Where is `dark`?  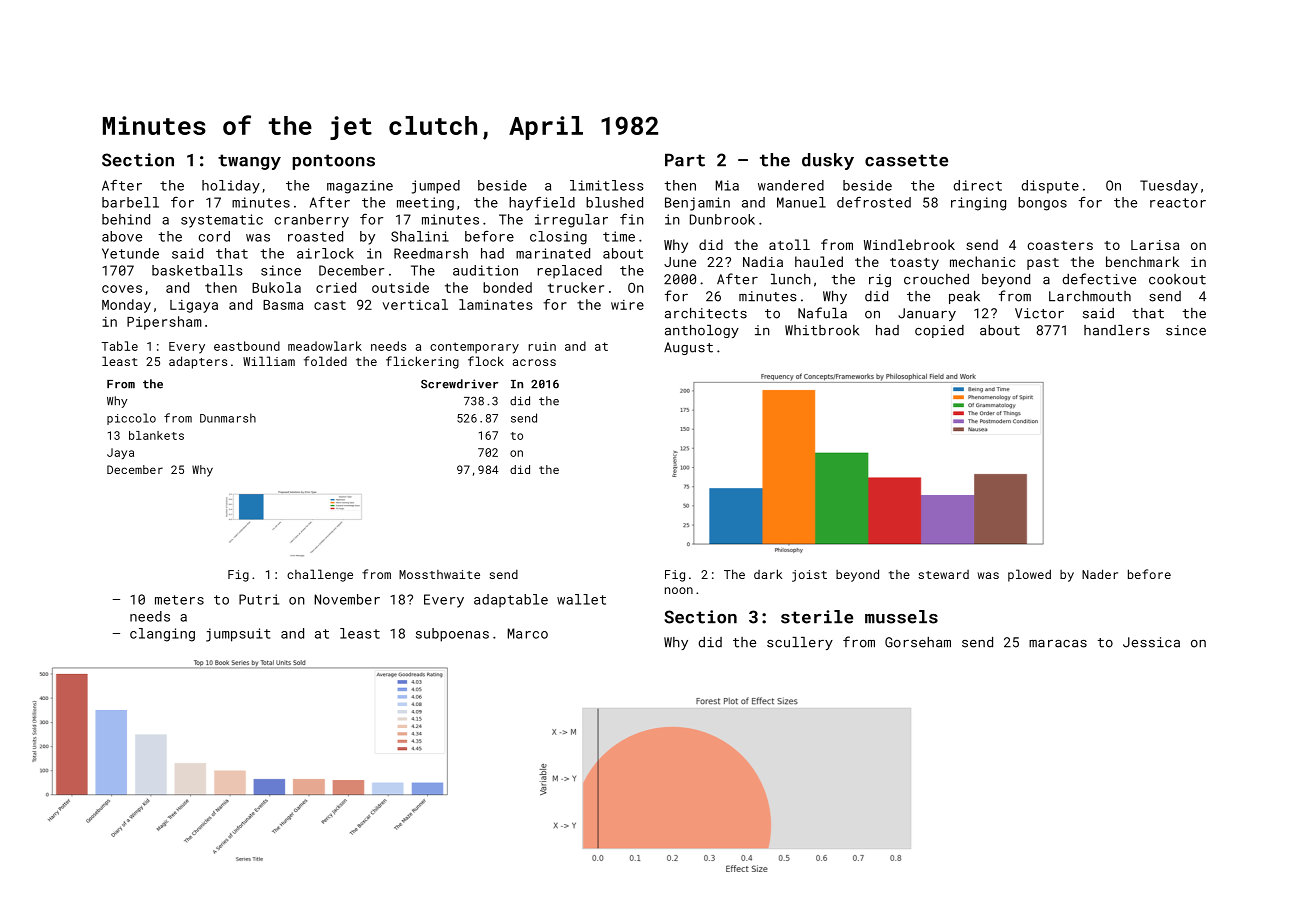
dark is located at coordinates (768, 574).
